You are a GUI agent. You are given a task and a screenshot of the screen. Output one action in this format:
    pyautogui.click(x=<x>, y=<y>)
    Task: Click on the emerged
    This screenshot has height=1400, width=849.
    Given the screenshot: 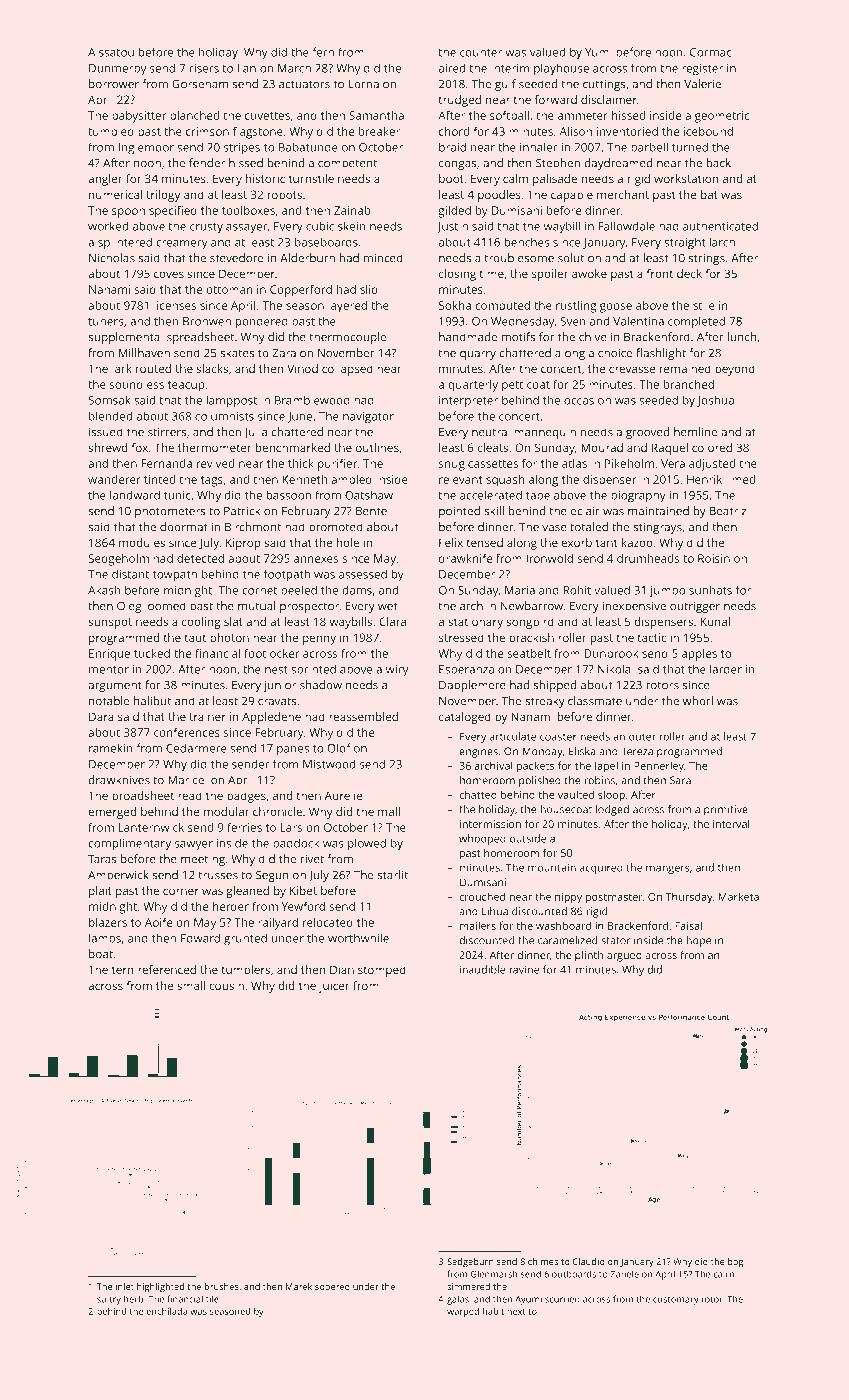 What is the action you would take?
    pyautogui.click(x=112, y=813)
